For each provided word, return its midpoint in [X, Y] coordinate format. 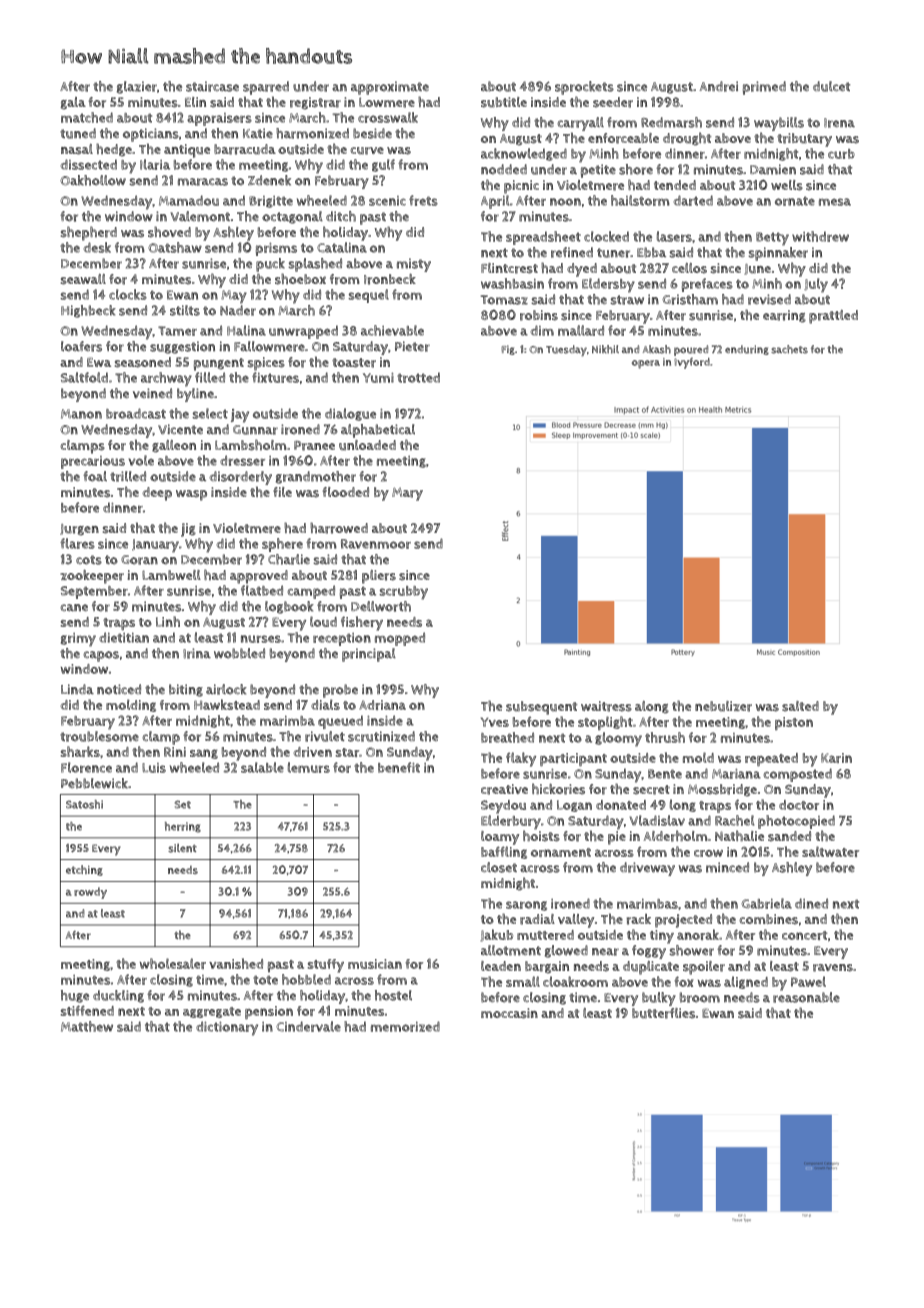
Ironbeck [390, 279]
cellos [689, 268]
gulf [383, 165]
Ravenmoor [376, 544]
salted [800, 706]
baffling [504, 852]
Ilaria [155, 164]
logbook [289, 607]
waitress [606, 706]
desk [97, 247]
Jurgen [79, 530]
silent [182, 848]
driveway [647, 869]
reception [342, 639]
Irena [839, 123]
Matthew [87, 1026]
